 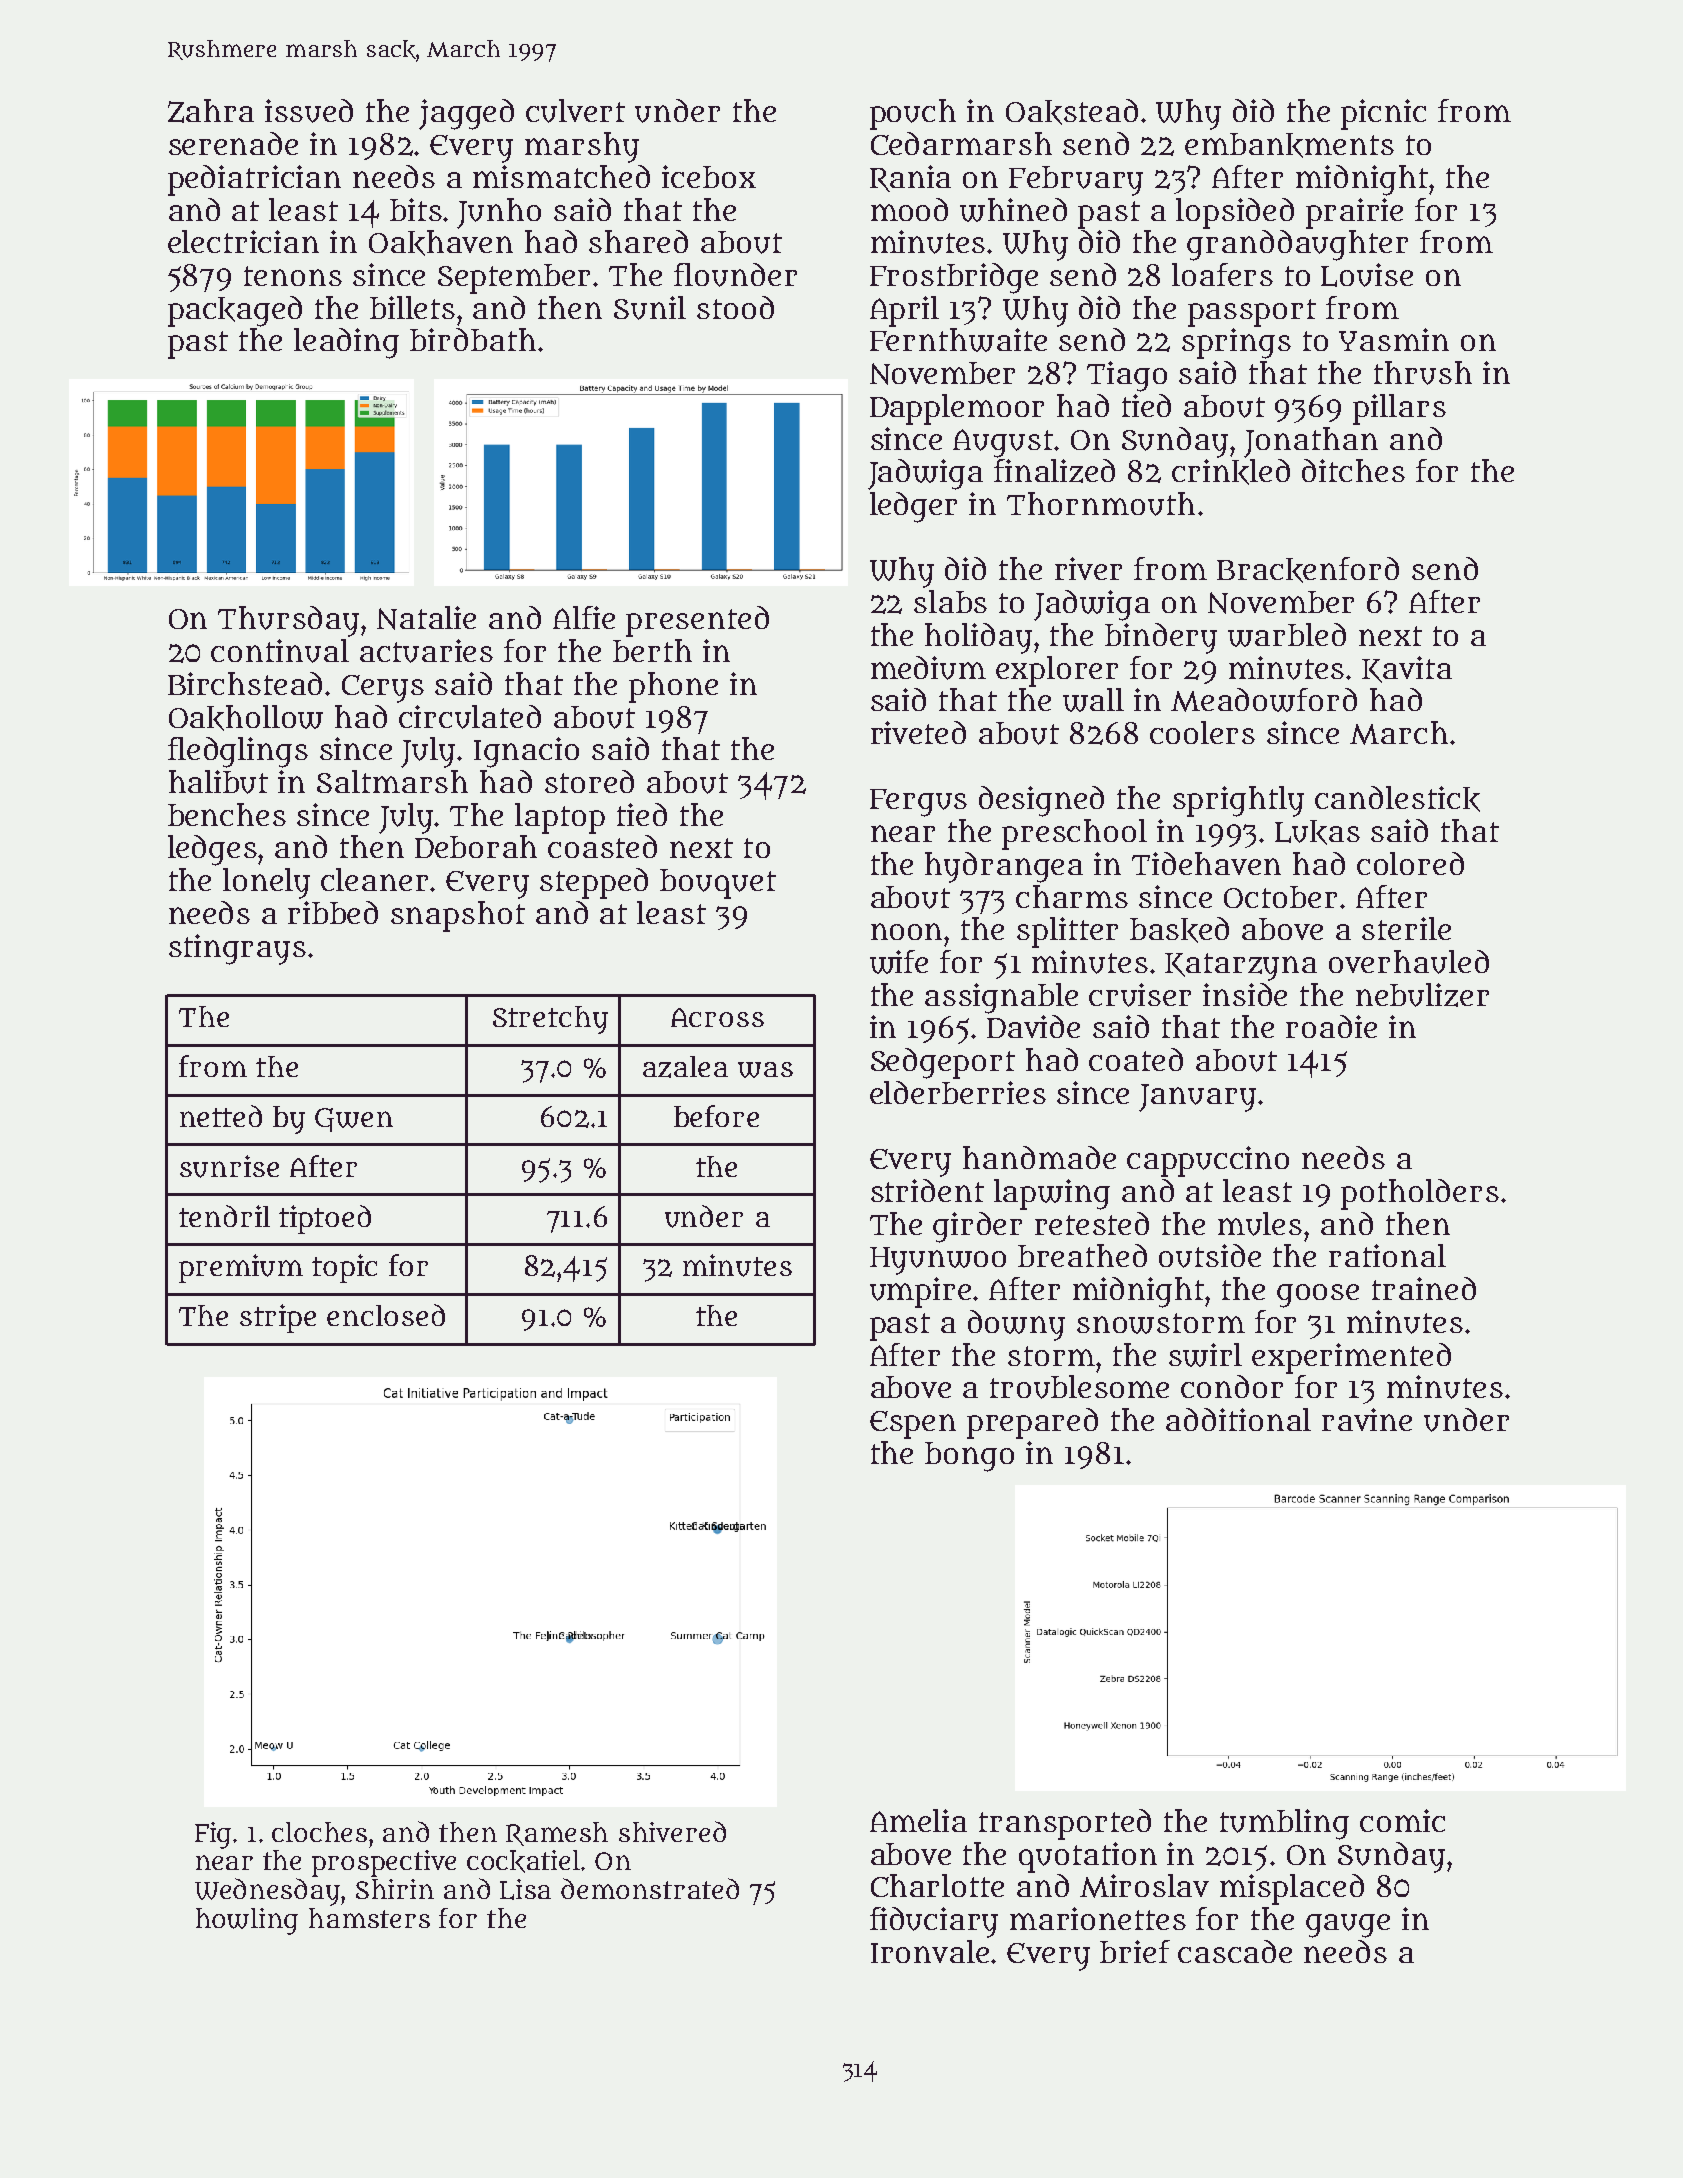 I want to click on serenade, so click(x=233, y=143).
